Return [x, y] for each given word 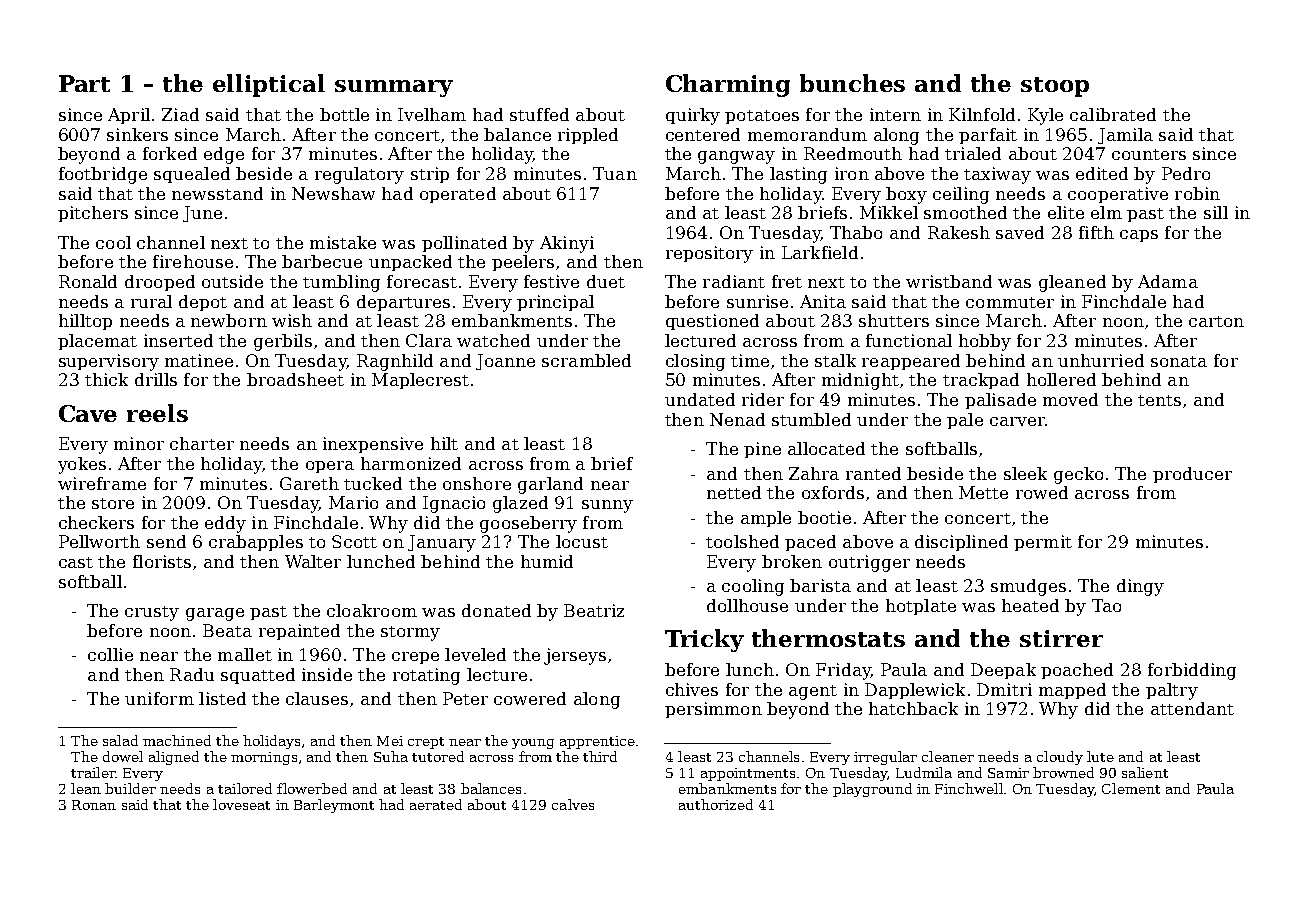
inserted [178, 340]
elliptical [269, 85]
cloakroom [372, 610]
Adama [1168, 281]
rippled [588, 136]
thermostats [828, 638]
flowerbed [312, 788]
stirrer [1061, 638]
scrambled [586, 360]
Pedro [1186, 173]
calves [573, 804]
